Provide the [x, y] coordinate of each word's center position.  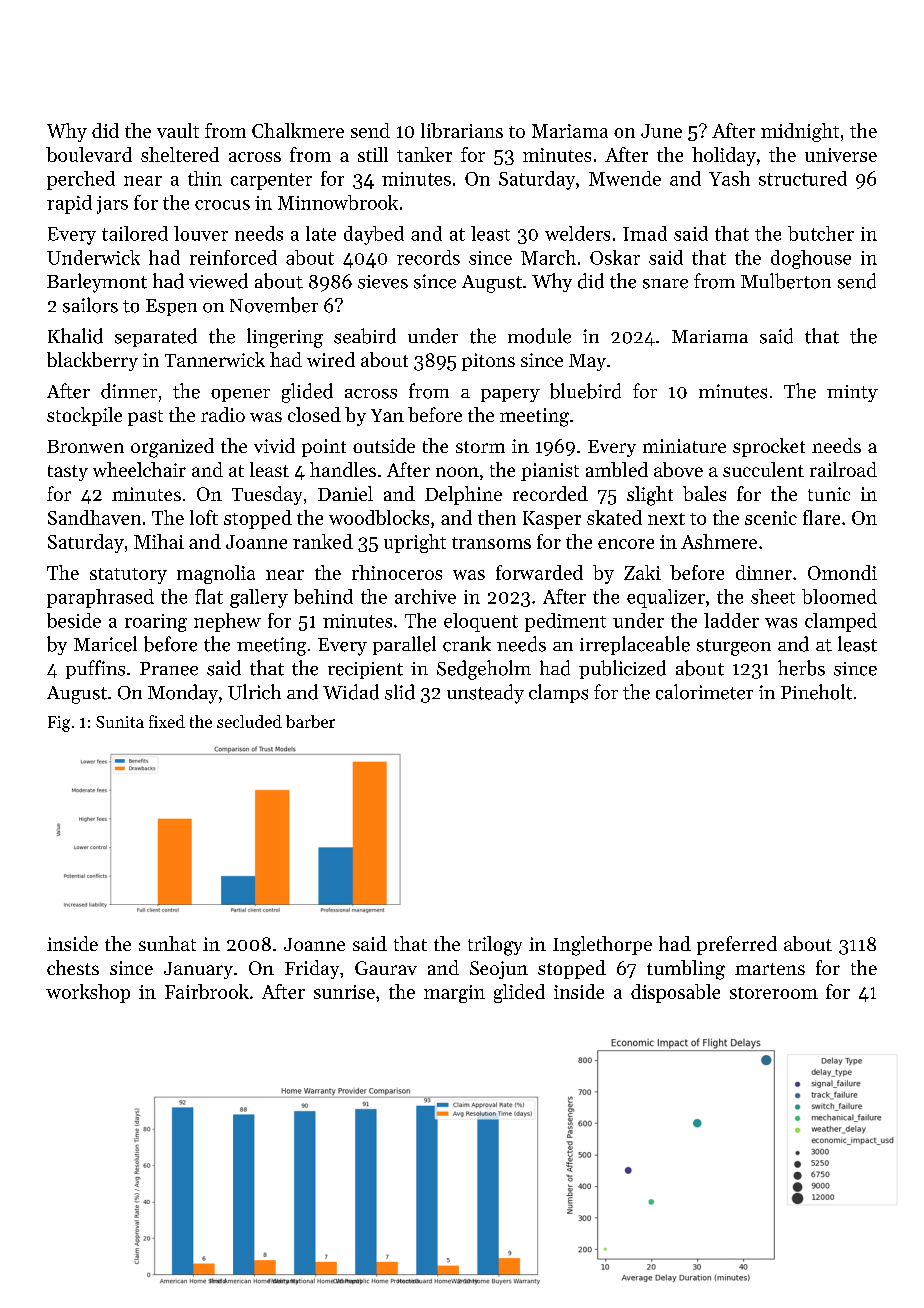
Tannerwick [215, 359]
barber [310, 721]
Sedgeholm [484, 670]
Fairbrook [207, 991]
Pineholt [816, 692]
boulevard [89, 154]
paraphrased [100, 598]
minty [852, 393]
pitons [488, 362]
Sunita [120, 722]
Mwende [625, 178]
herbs [801, 668]
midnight [800, 132]
